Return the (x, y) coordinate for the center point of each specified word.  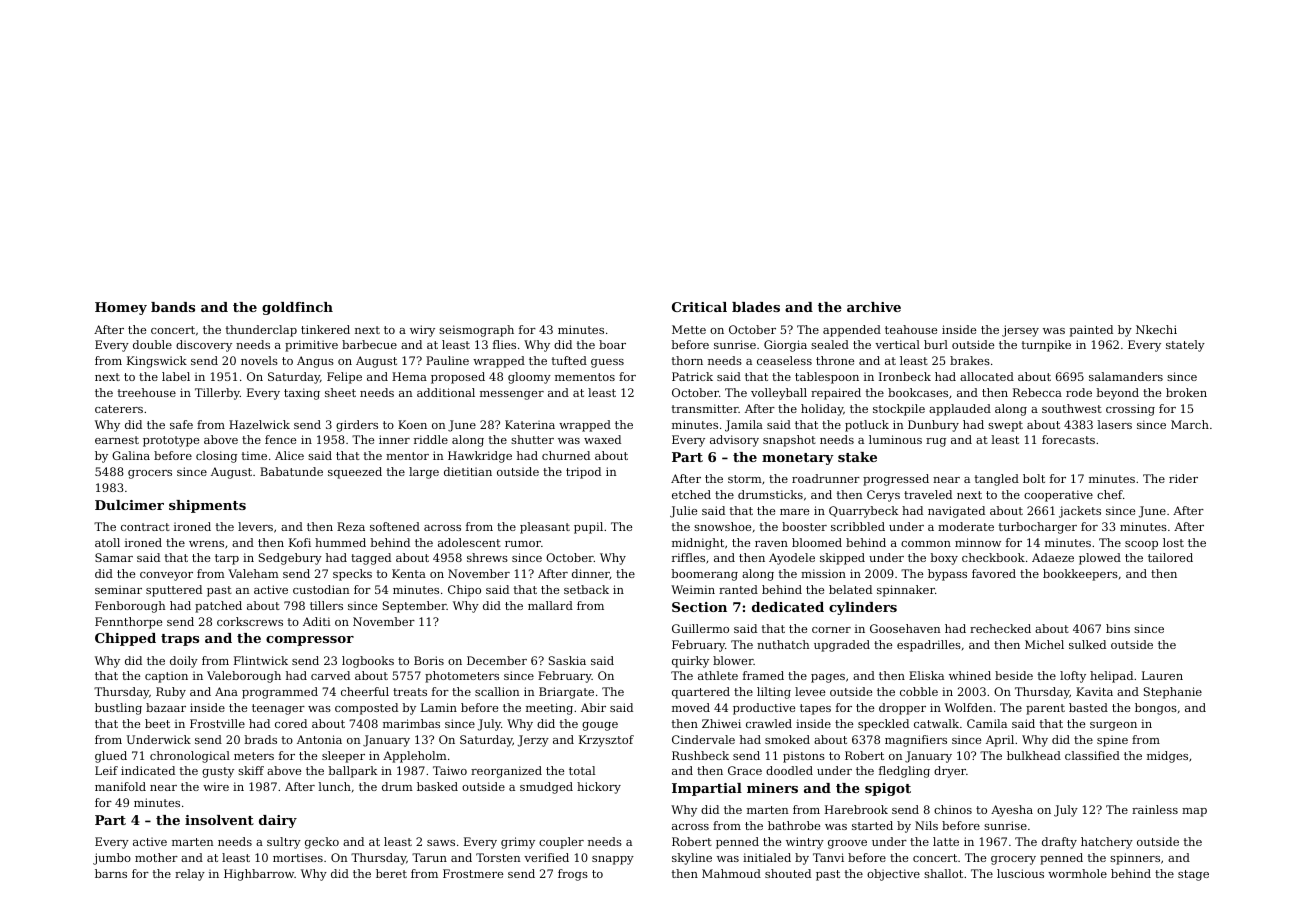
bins (1118, 628)
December (497, 660)
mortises (298, 857)
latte (946, 841)
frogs (573, 875)
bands (173, 307)
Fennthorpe (128, 623)
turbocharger (1038, 528)
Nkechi (1156, 329)
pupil (588, 528)
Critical (699, 307)
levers (255, 526)
